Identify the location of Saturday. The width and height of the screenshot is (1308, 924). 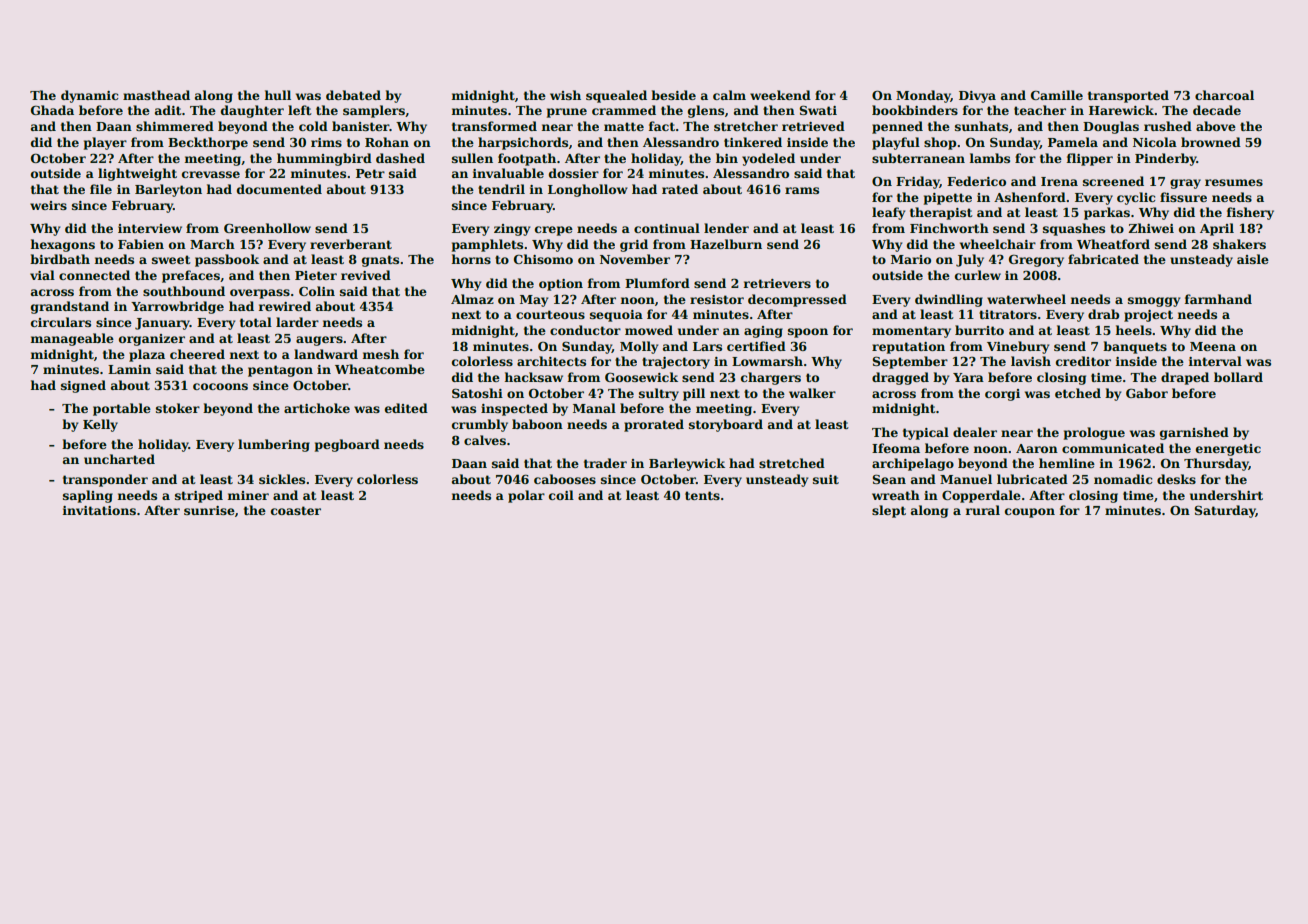
(1225, 511).
